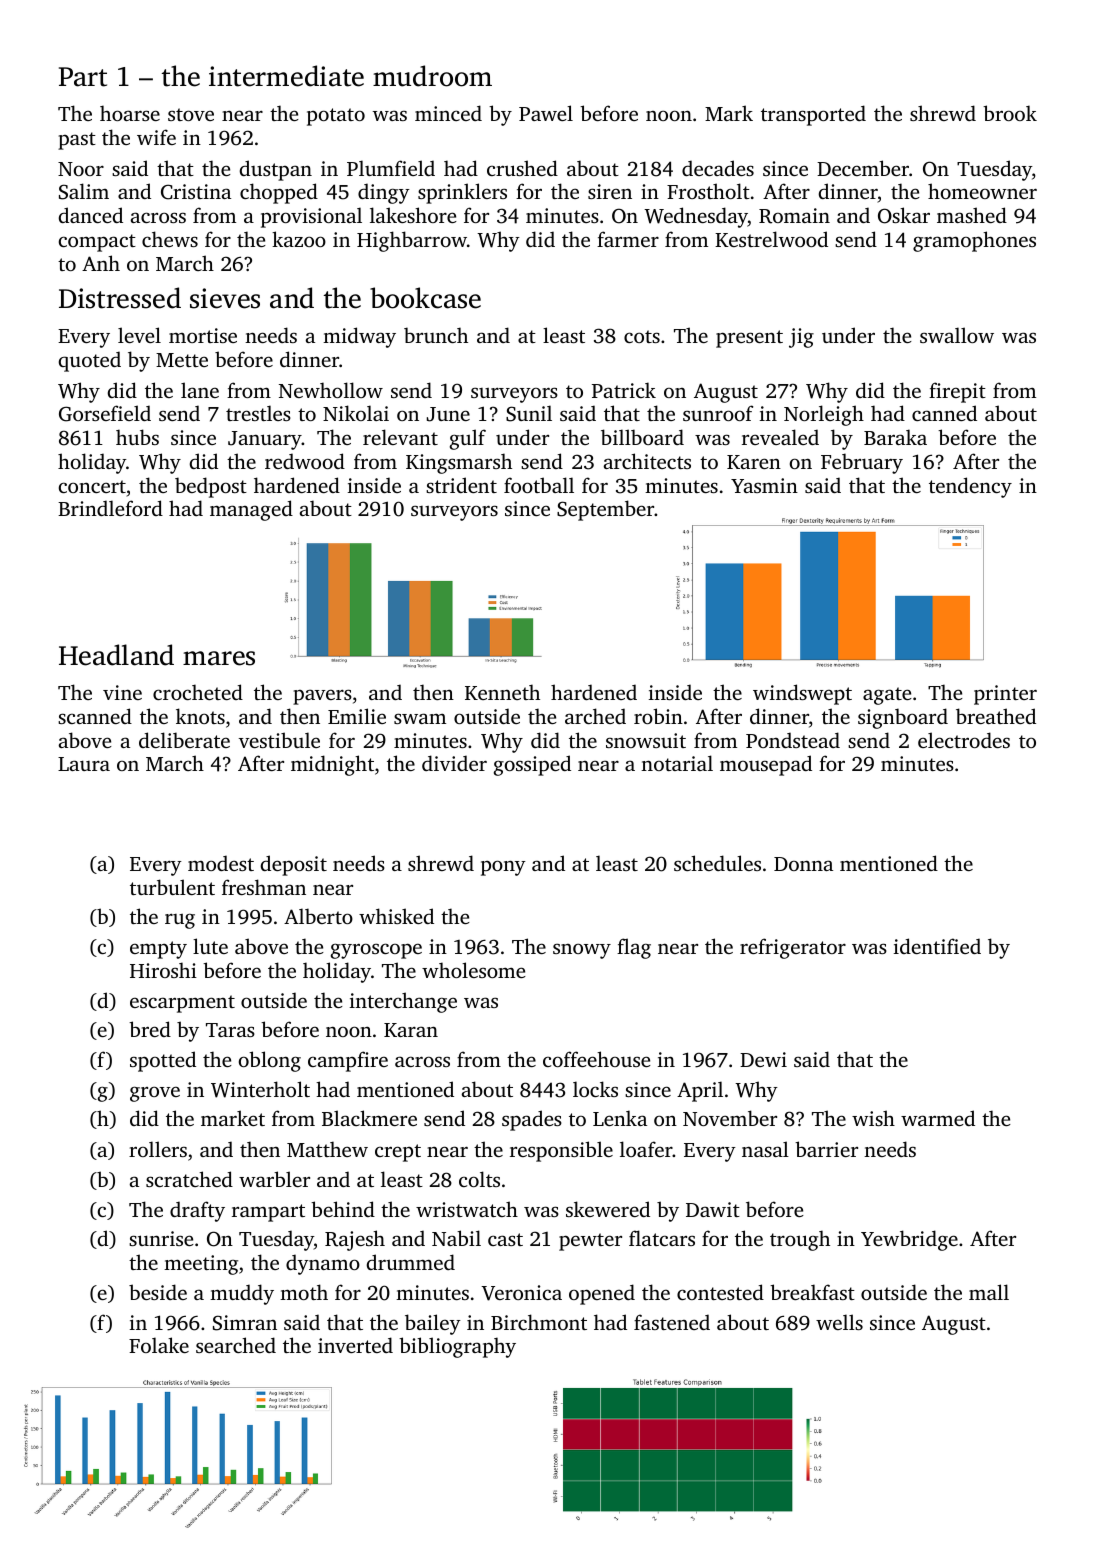 The width and height of the document is (1095, 1555). What do you see at coordinates (502, 692) in the document?
I see `Kenneth` at bounding box center [502, 692].
